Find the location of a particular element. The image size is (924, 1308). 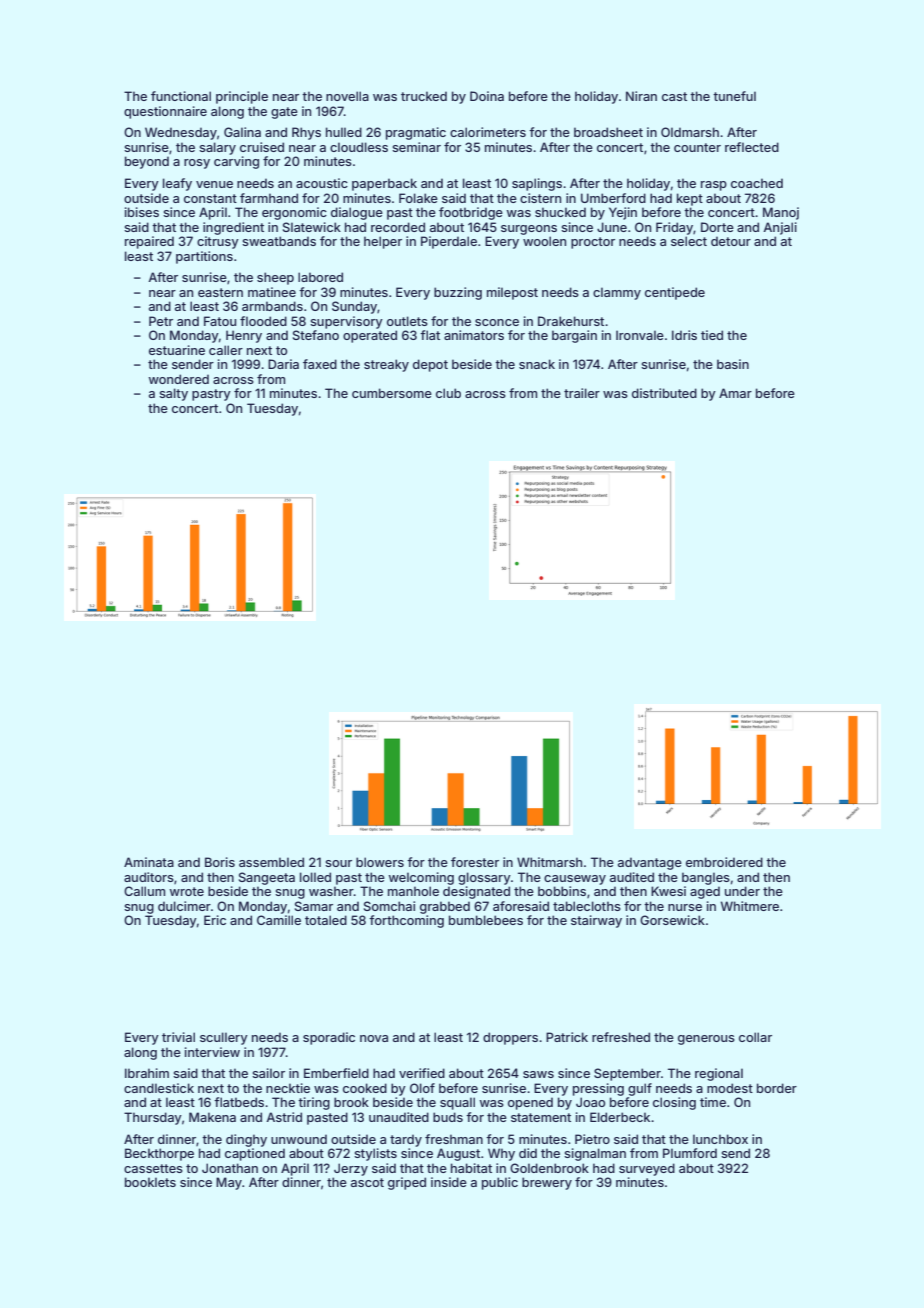

cast is located at coordinates (674, 96).
